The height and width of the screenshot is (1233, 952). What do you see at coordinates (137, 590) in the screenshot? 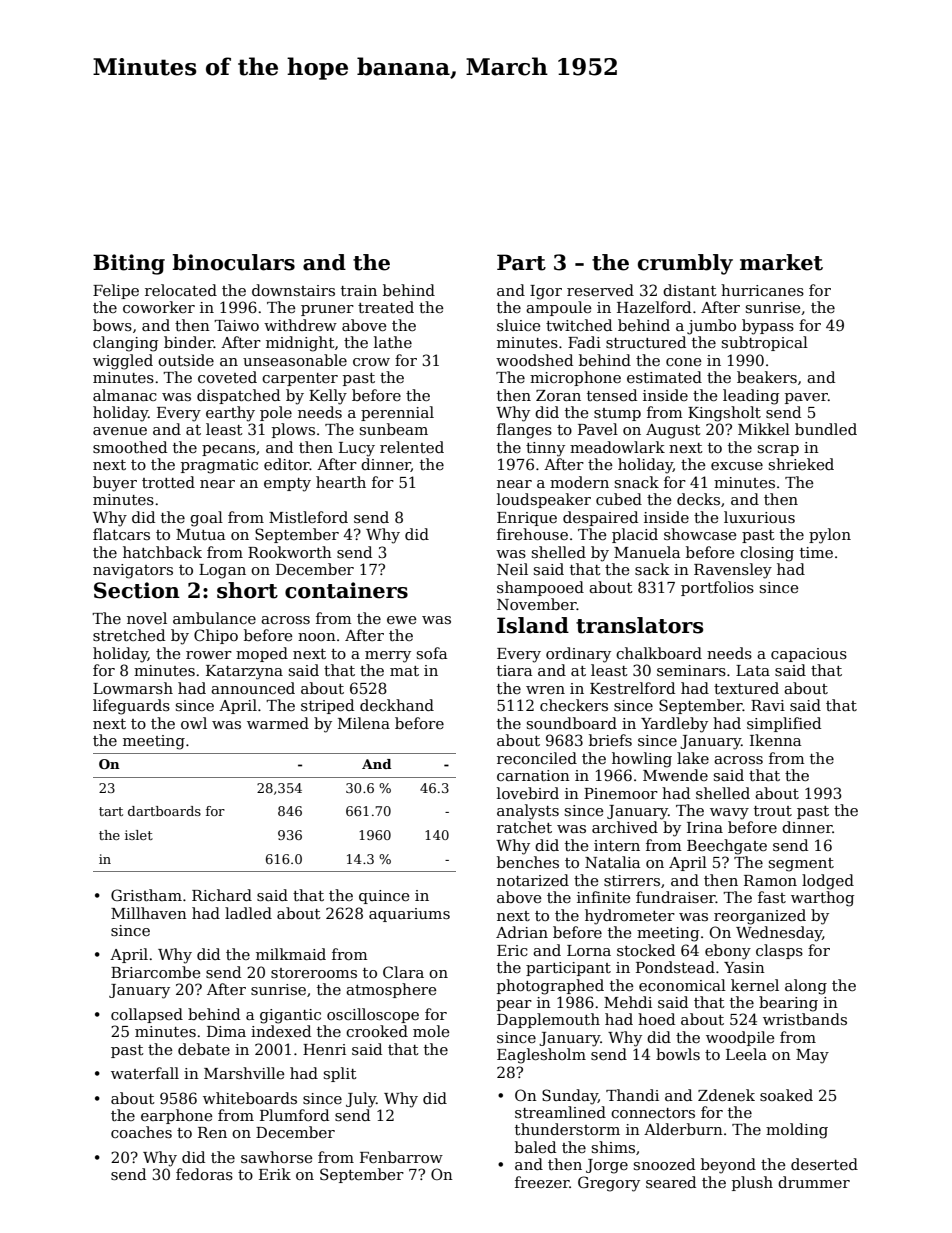
I see `Section` at bounding box center [137, 590].
